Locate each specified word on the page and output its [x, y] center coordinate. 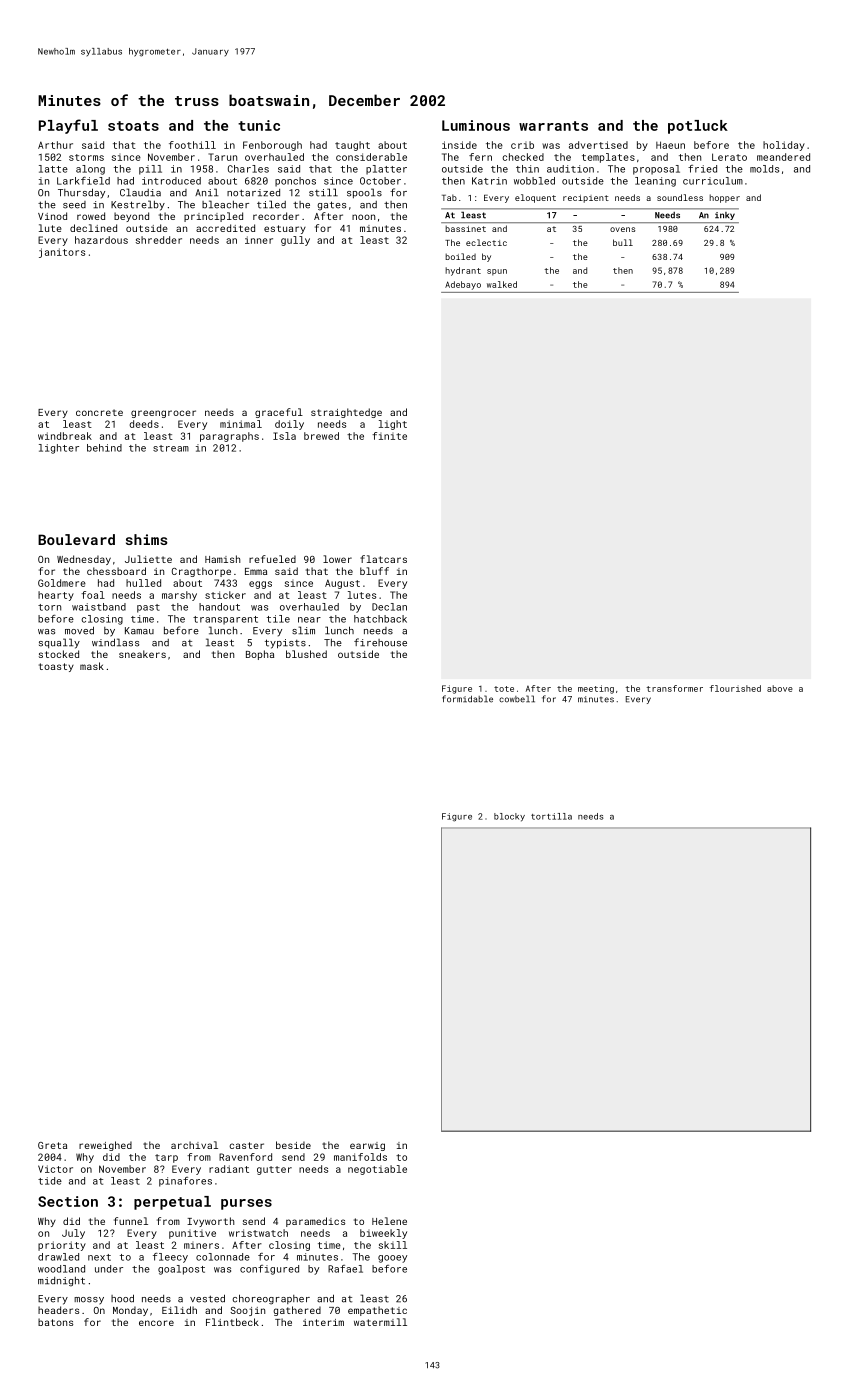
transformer [675, 688]
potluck [698, 127]
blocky [509, 817]
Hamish [222, 559]
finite [389, 436]
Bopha [260, 655]
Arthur [55, 145]
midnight [61, 1282]
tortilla [551, 816]
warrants [553, 126]
